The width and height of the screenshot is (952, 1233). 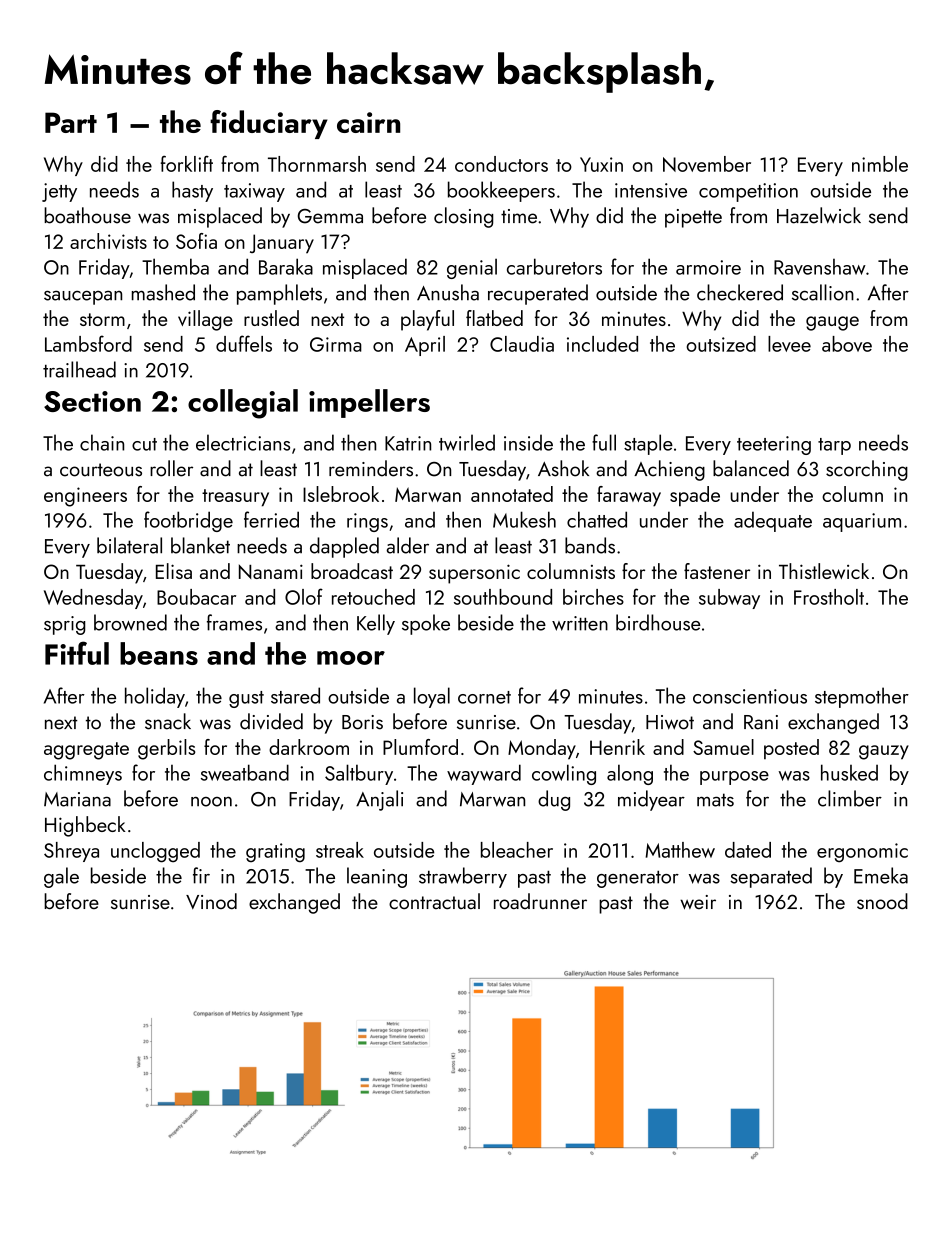 What do you see at coordinates (269, 124) in the screenshot?
I see `fiduciary` at bounding box center [269, 124].
